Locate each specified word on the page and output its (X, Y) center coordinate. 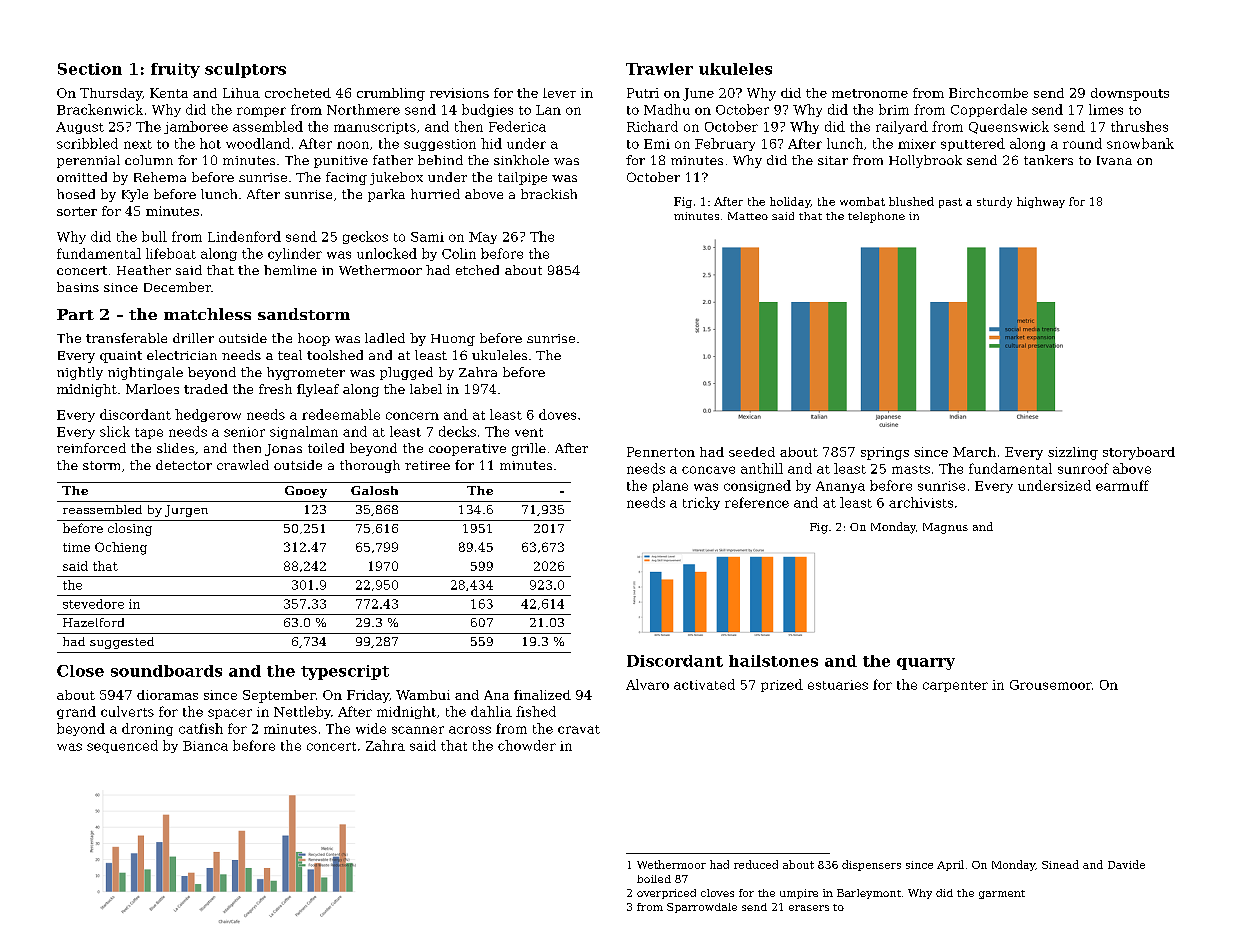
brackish (549, 194)
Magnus (945, 528)
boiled (654, 879)
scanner (418, 730)
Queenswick (1009, 127)
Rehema (160, 177)
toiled (326, 448)
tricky (701, 503)
